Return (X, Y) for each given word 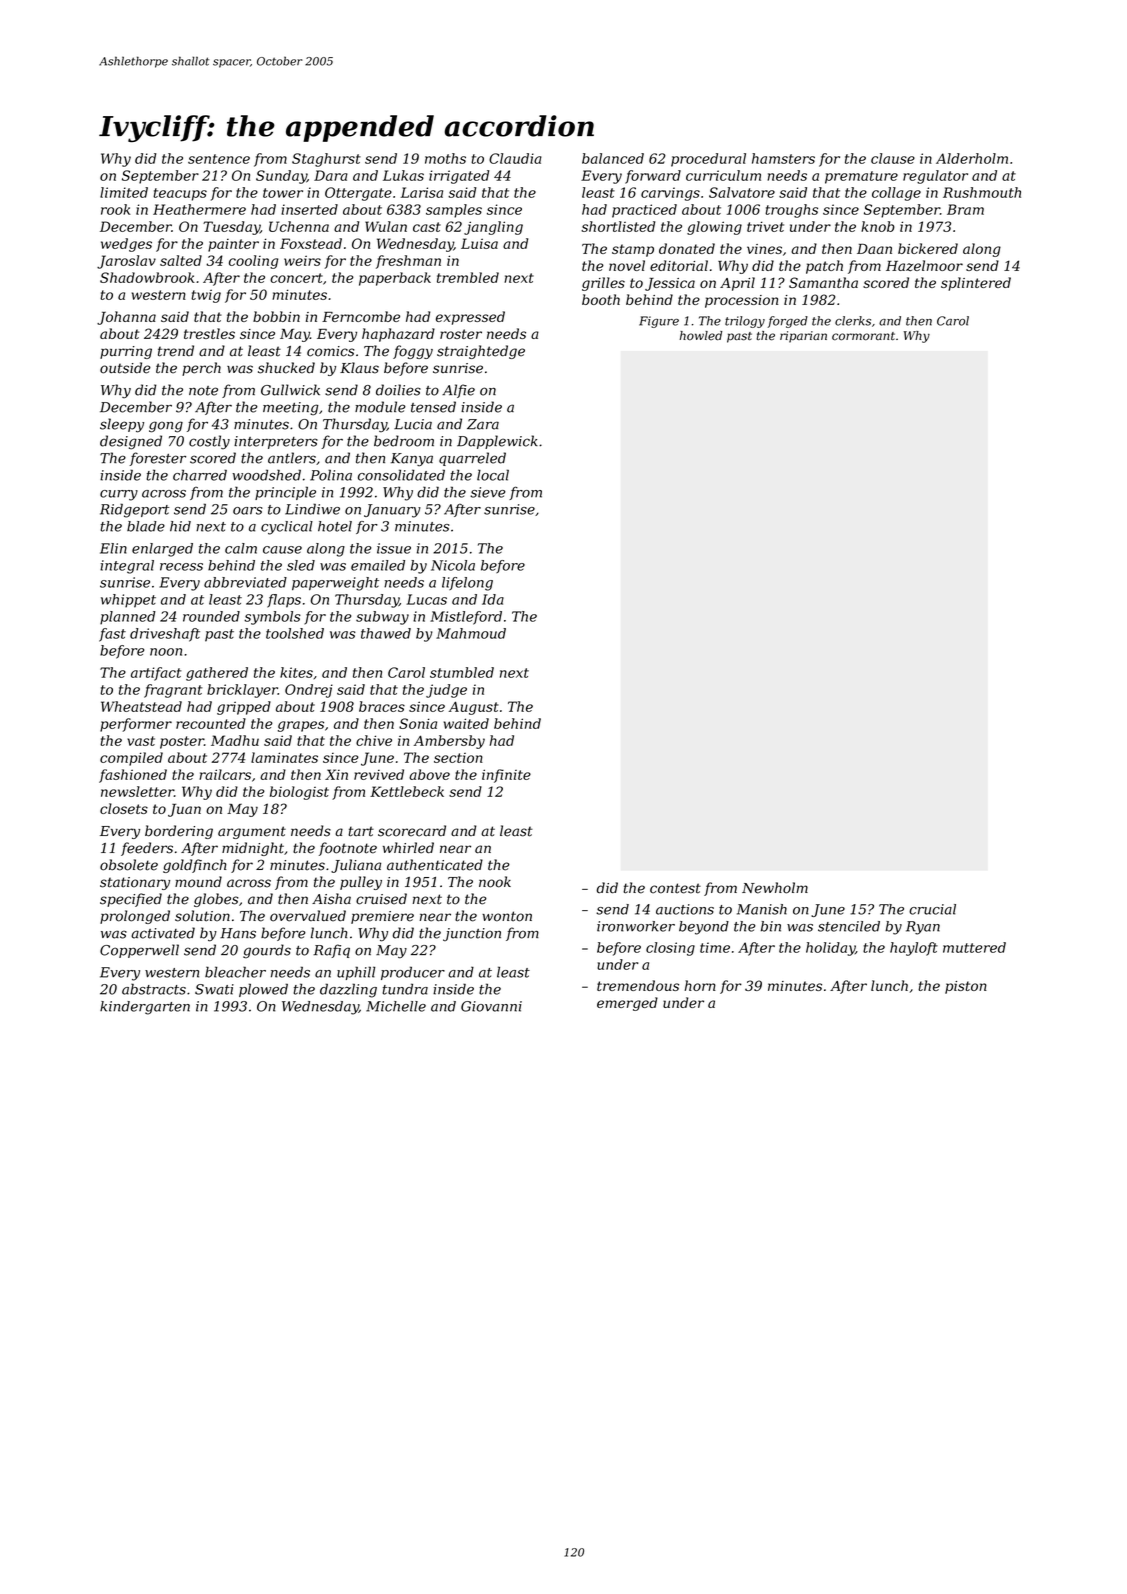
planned (128, 618)
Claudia (515, 158)
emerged (627, 1004)
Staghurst (326, 160)
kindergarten (145, 1008)
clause (893, 158)
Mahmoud (471, 633)
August (474, 708)
